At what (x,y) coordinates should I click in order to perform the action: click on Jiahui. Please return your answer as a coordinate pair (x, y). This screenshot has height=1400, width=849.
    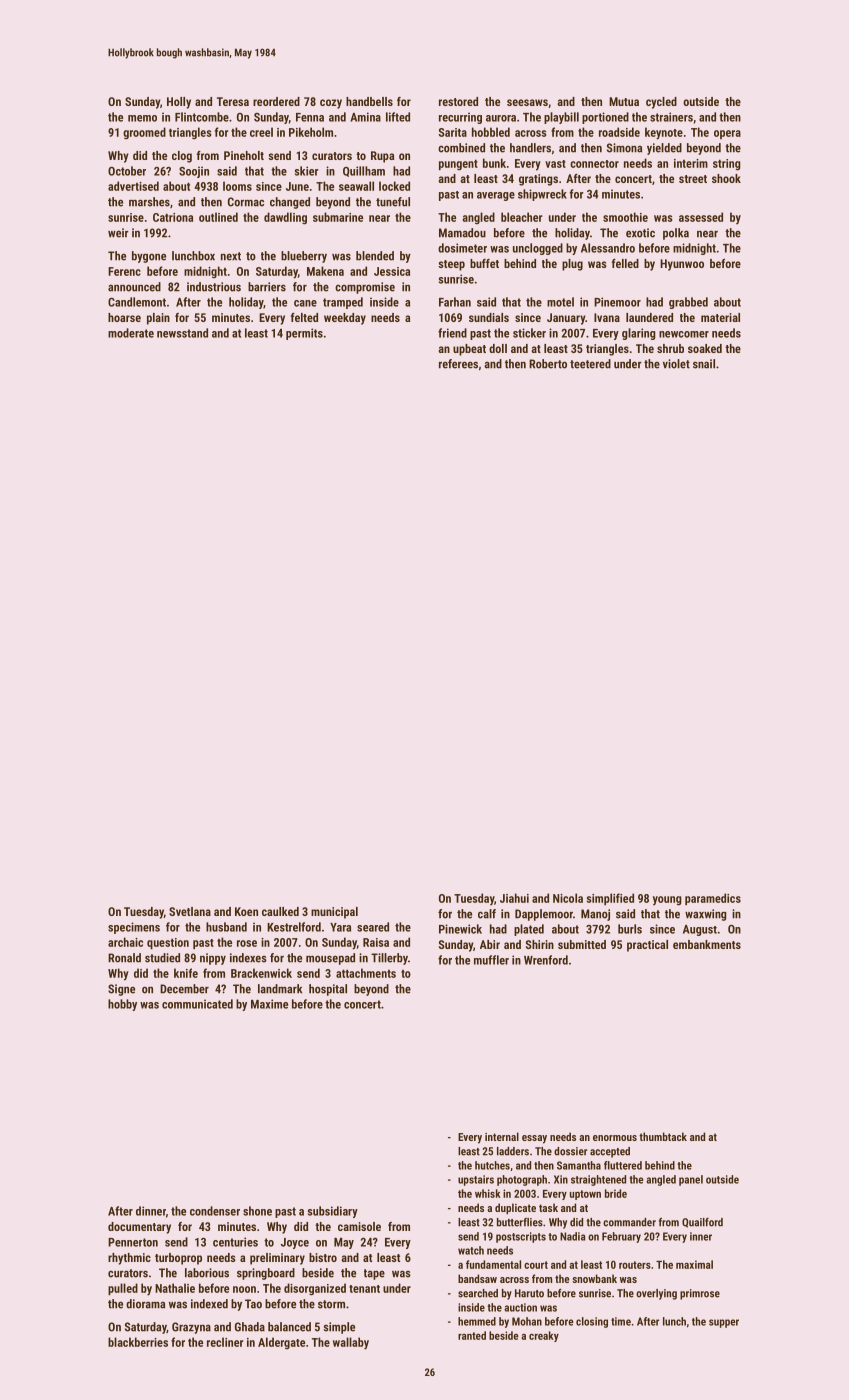
    Looking at the image, I should click on (514, 898).
